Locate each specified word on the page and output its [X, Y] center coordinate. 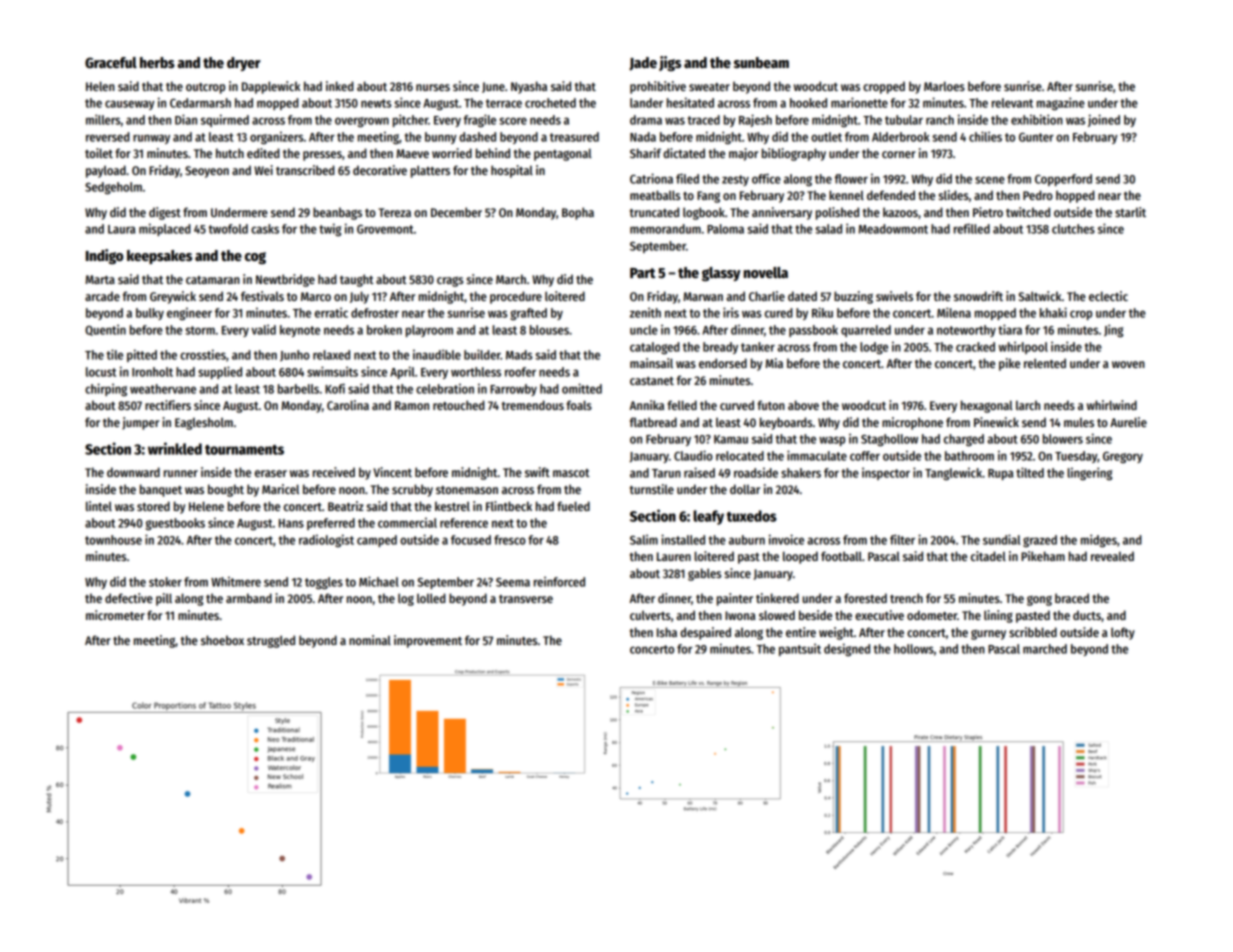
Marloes [944, 86]
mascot [571, 473]
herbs [157, 62]
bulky [150, 314]
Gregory [1123, 457]
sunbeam [761, 62]
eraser [271, 473]
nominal [370, 640]
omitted [582, 388]
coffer [865, 456]
